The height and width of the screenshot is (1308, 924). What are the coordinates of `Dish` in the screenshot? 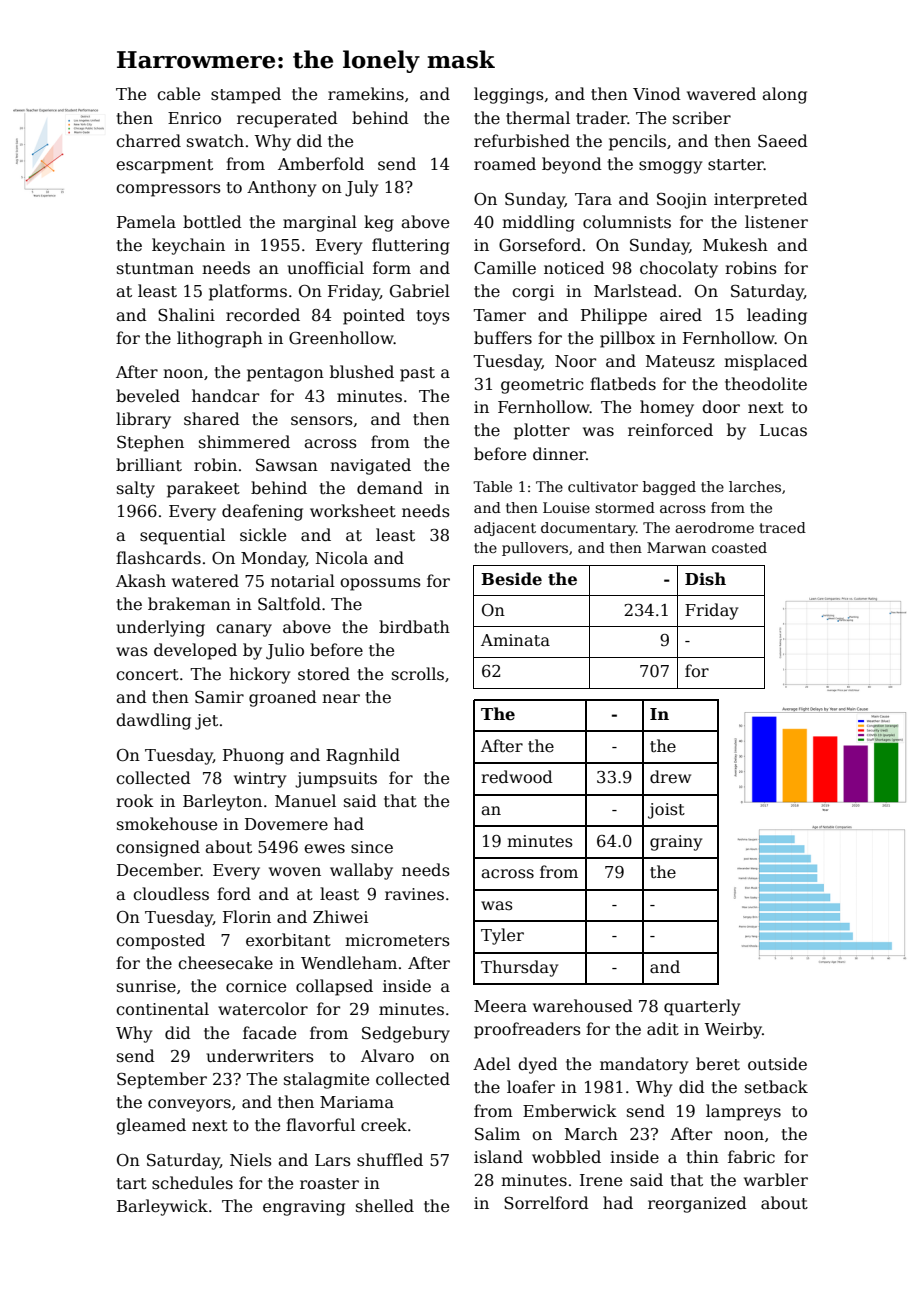 It's located at (705, 579).
